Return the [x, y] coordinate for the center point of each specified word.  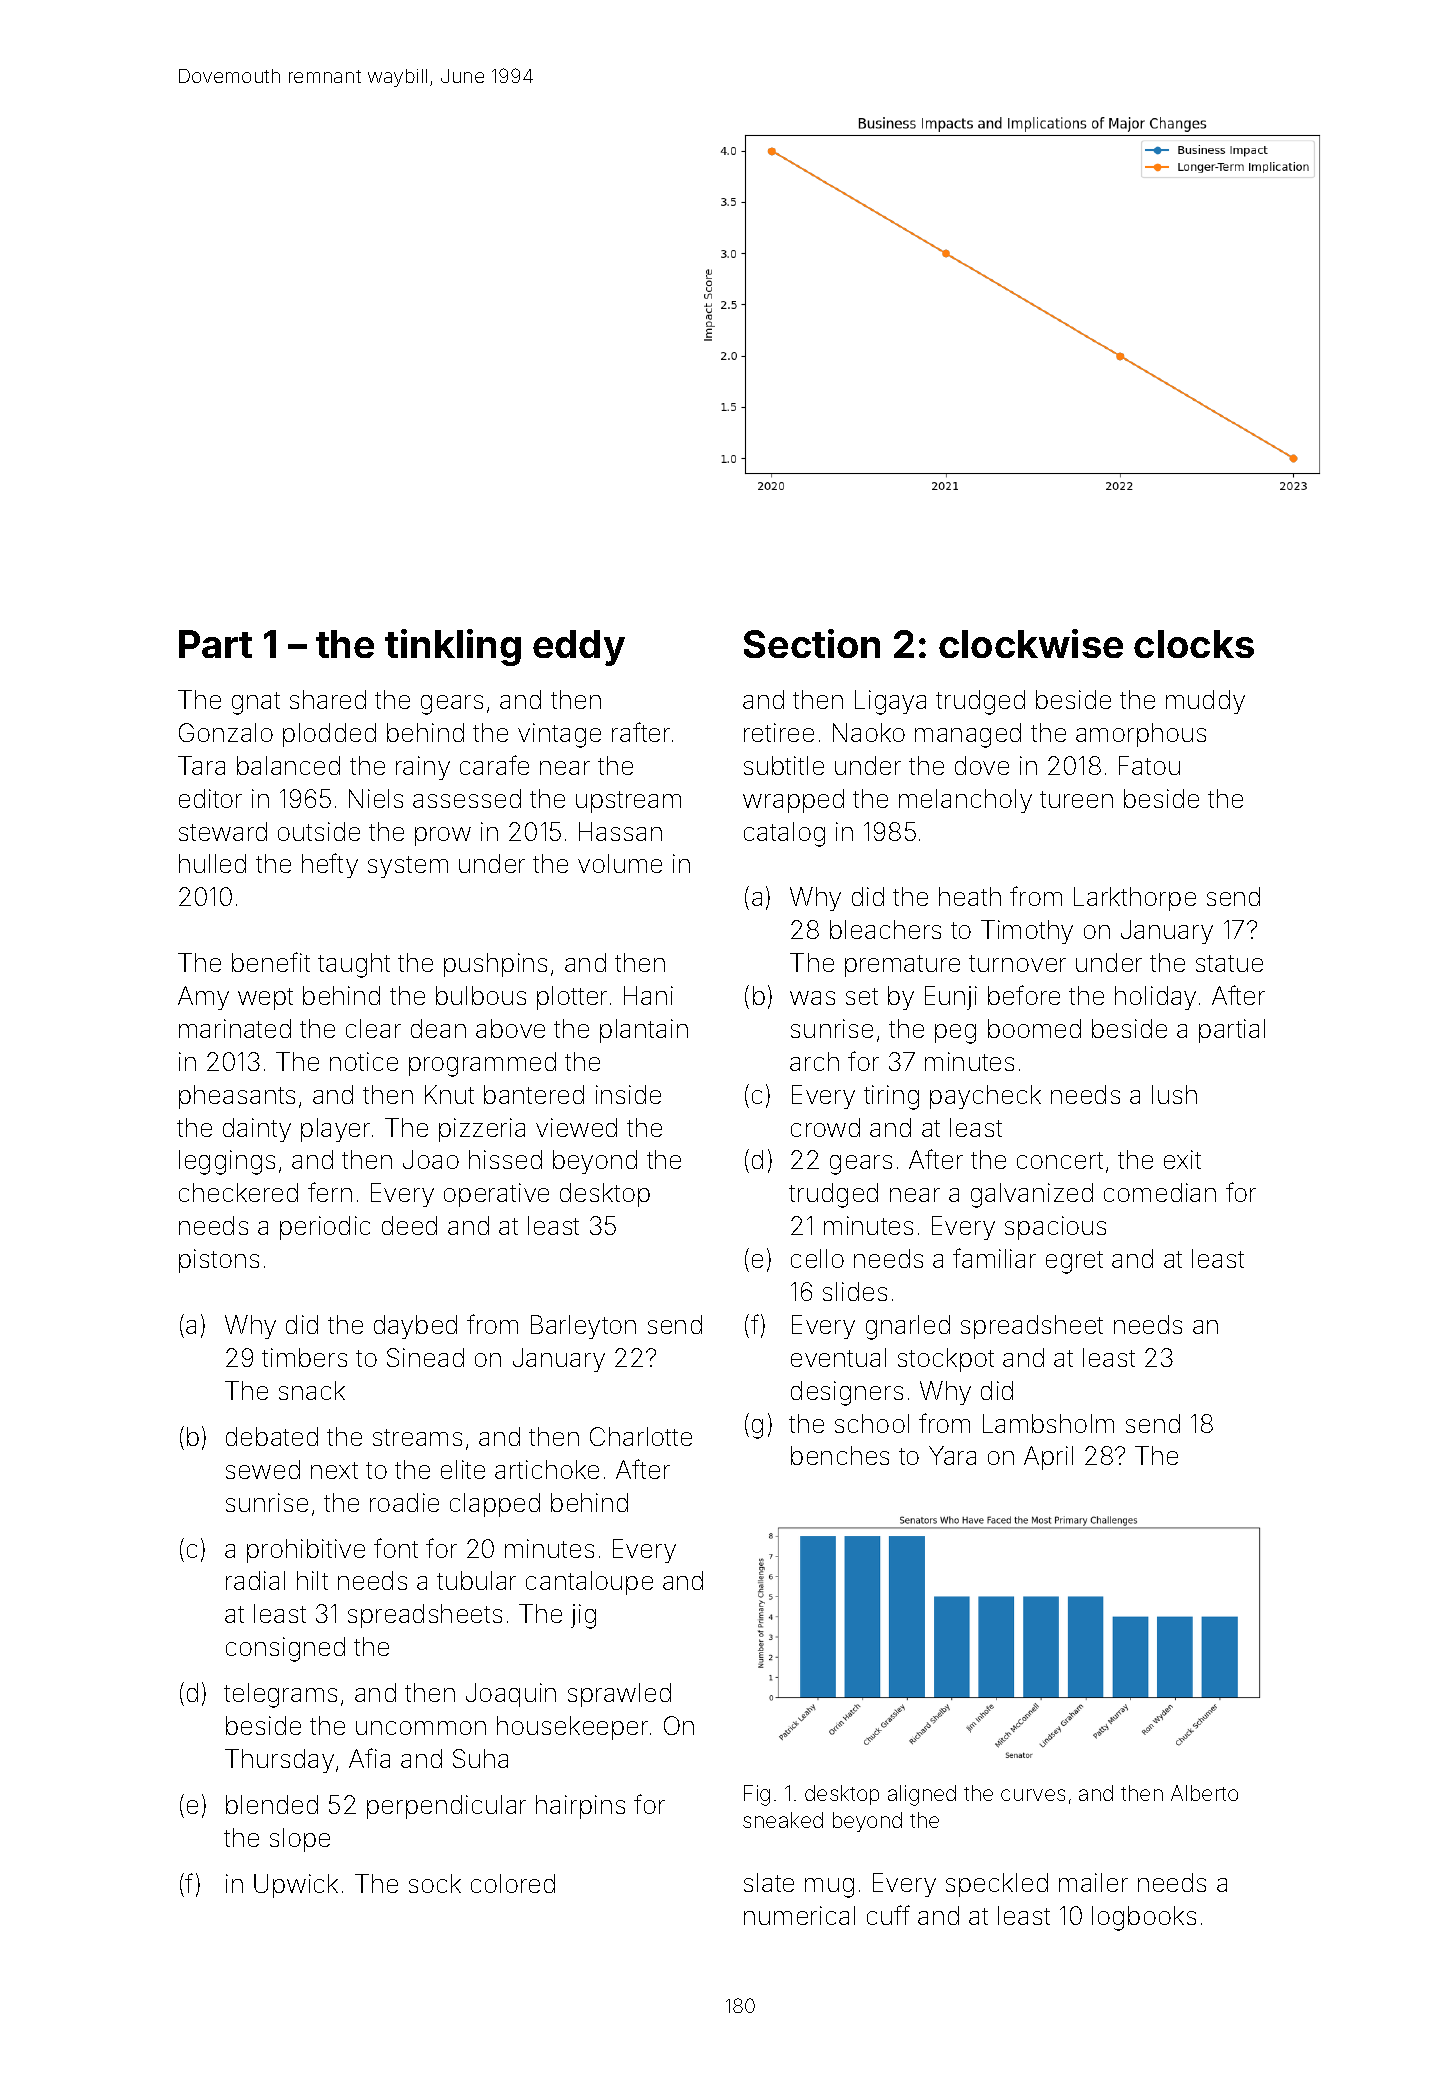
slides [855, 1291]
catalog [784, 834]
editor [210, 798]
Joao [431, 1159]
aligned [922, 1795]
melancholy [965, 801]
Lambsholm [1048, 1423]
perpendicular [446, 1807]
